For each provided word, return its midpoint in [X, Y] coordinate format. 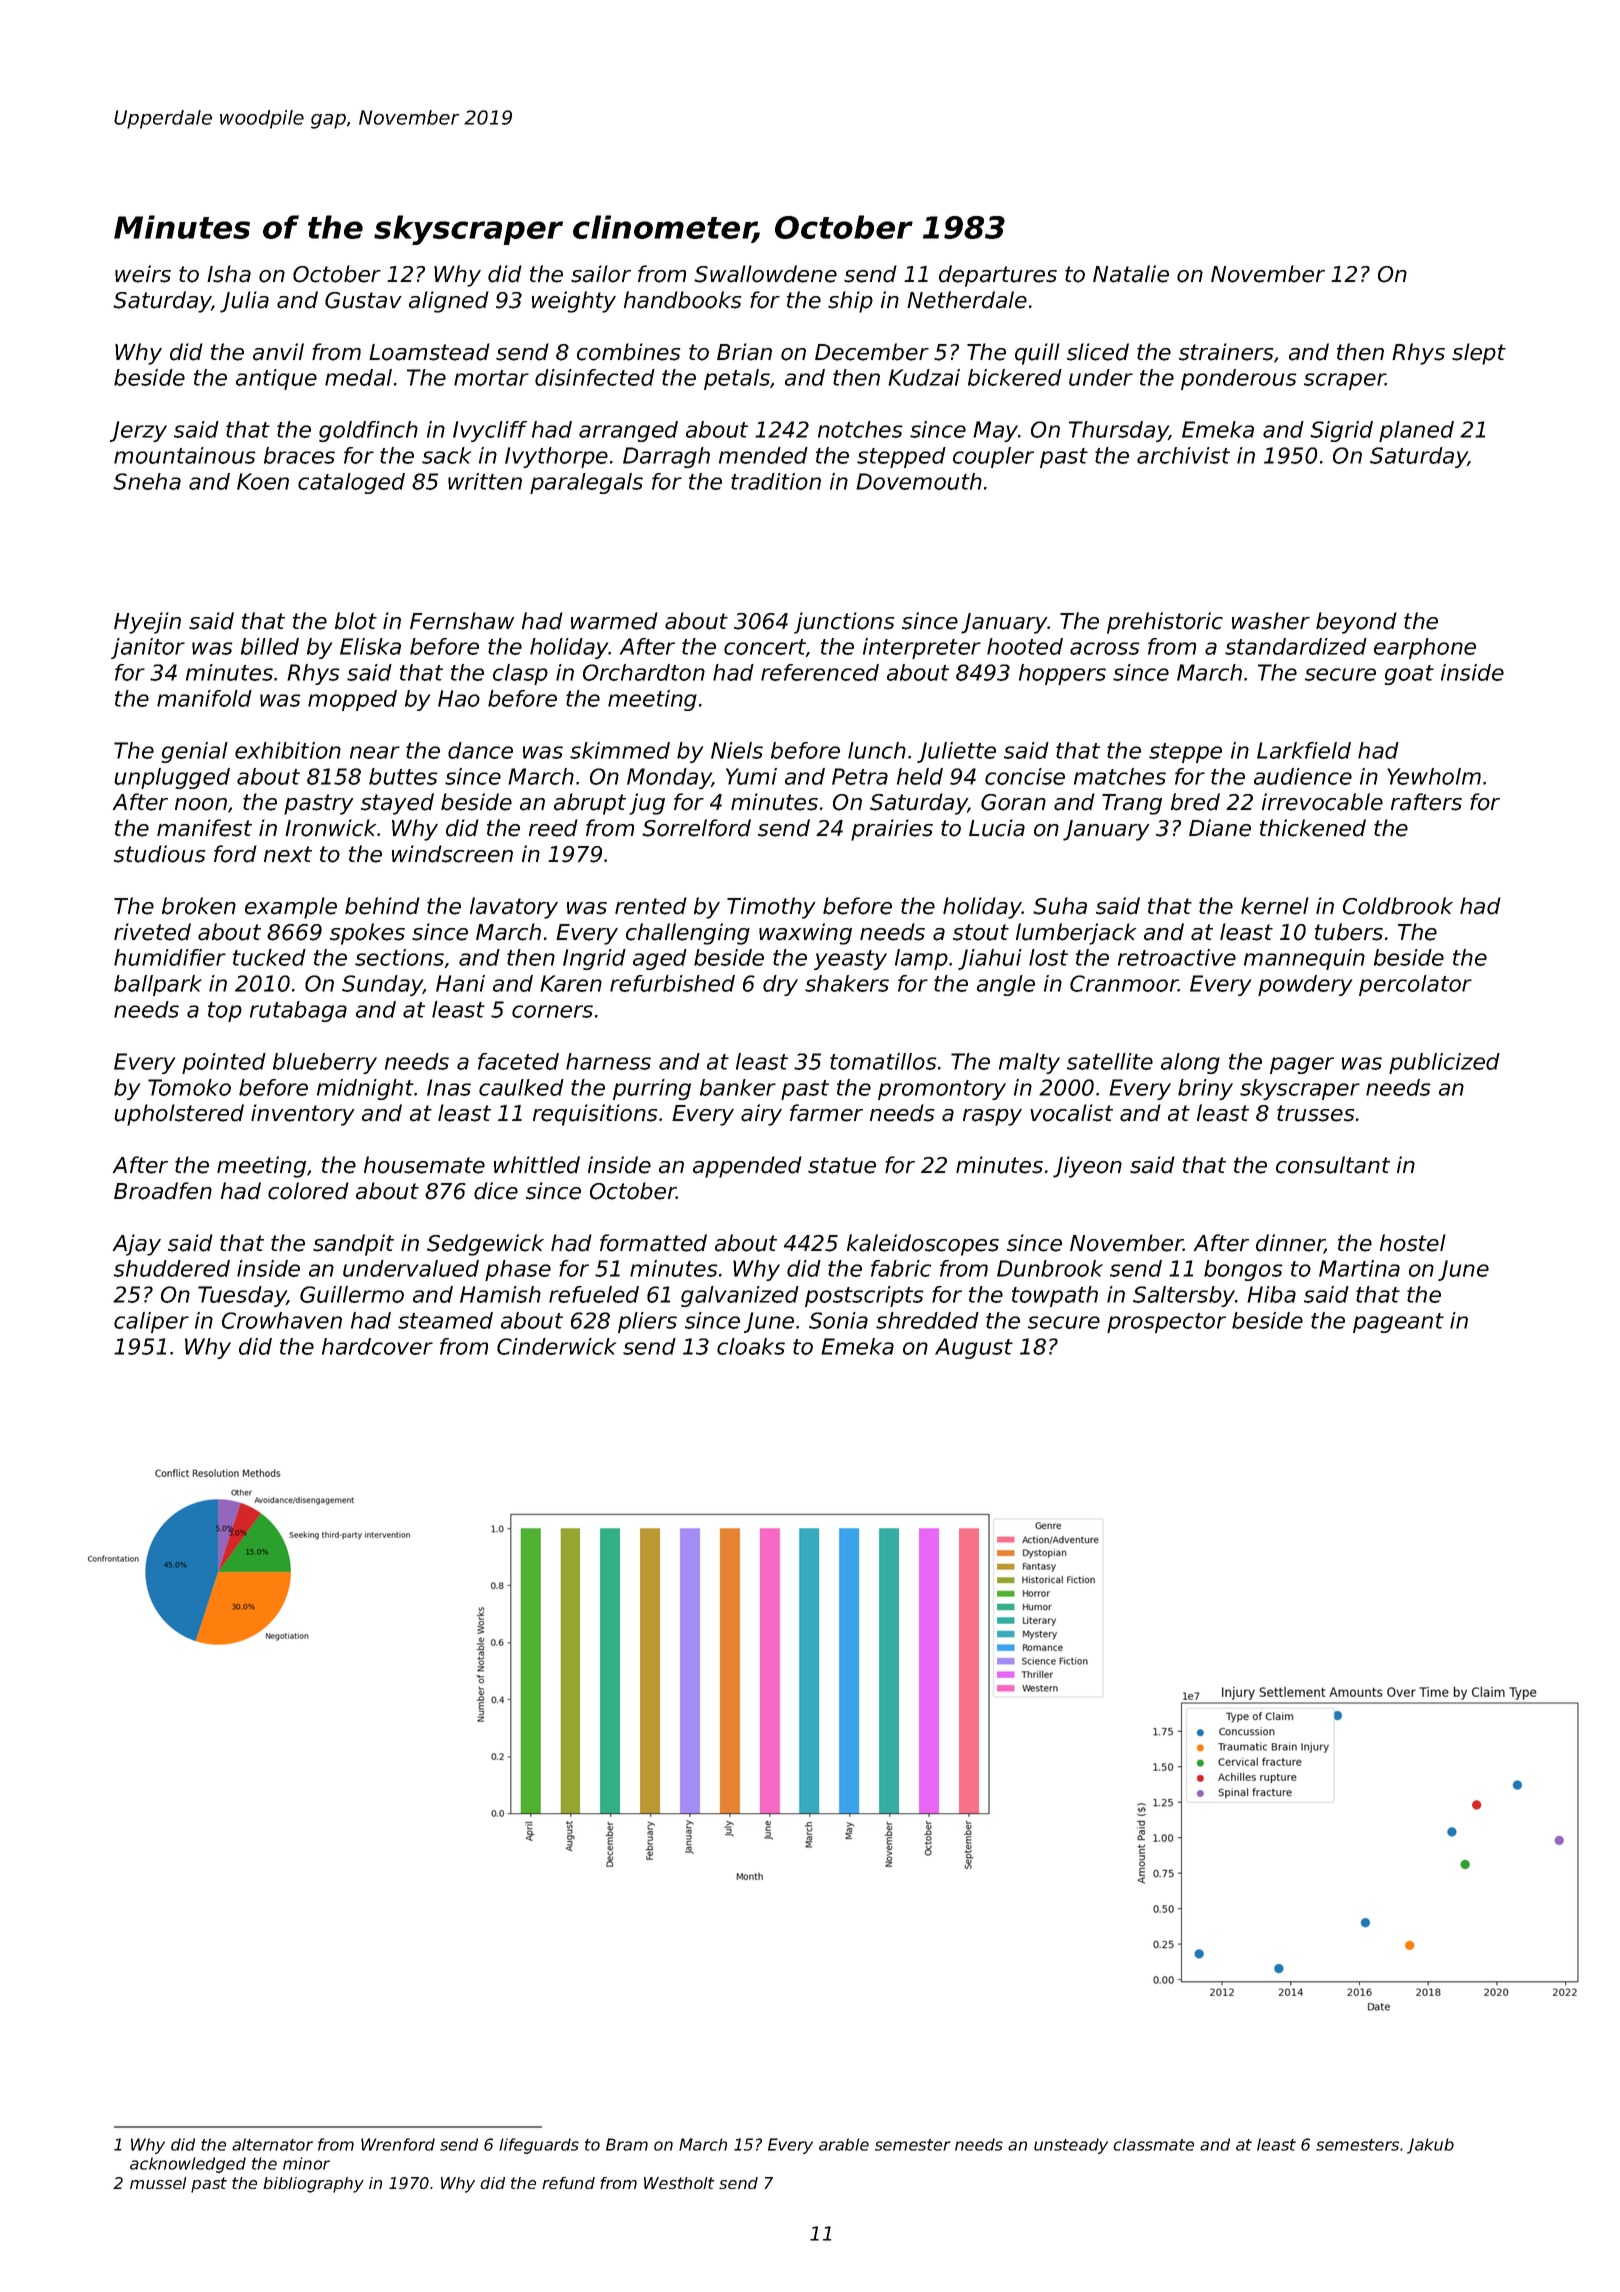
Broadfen [163, 1191]
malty [1029, 1063]
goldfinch [368, 431]
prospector [1166, 1323]
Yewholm [1434, 776]
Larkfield [1304, 750]
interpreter [922, 648]
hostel [1413, 1243]
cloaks [751, 1346]
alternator [272, 2144]
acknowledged [188, 2165]
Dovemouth [919, 481]
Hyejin [147, 623]
